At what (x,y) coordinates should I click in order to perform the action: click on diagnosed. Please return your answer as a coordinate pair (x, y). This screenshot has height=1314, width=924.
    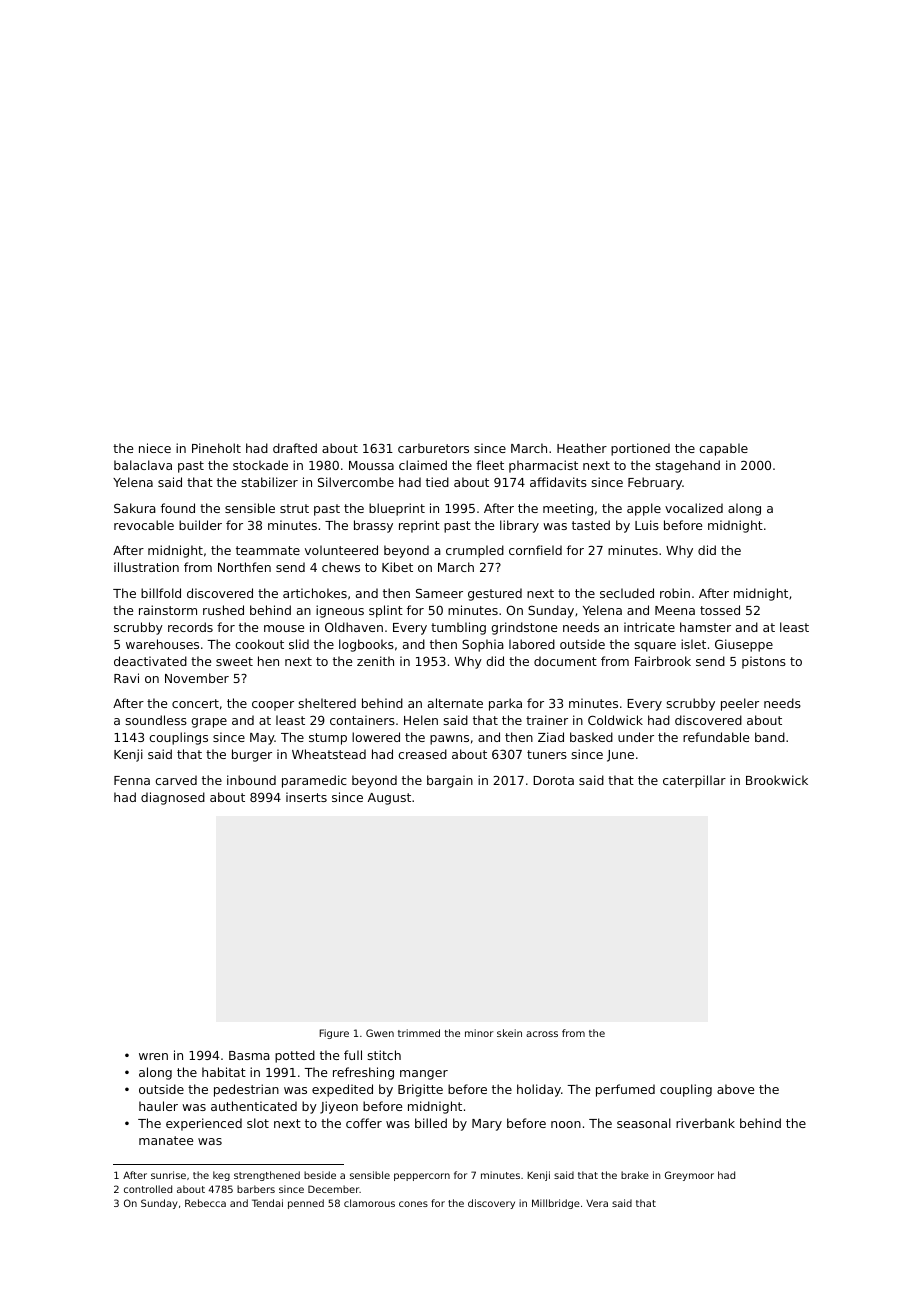
    Looking at the image, I should click on (173, 798).
